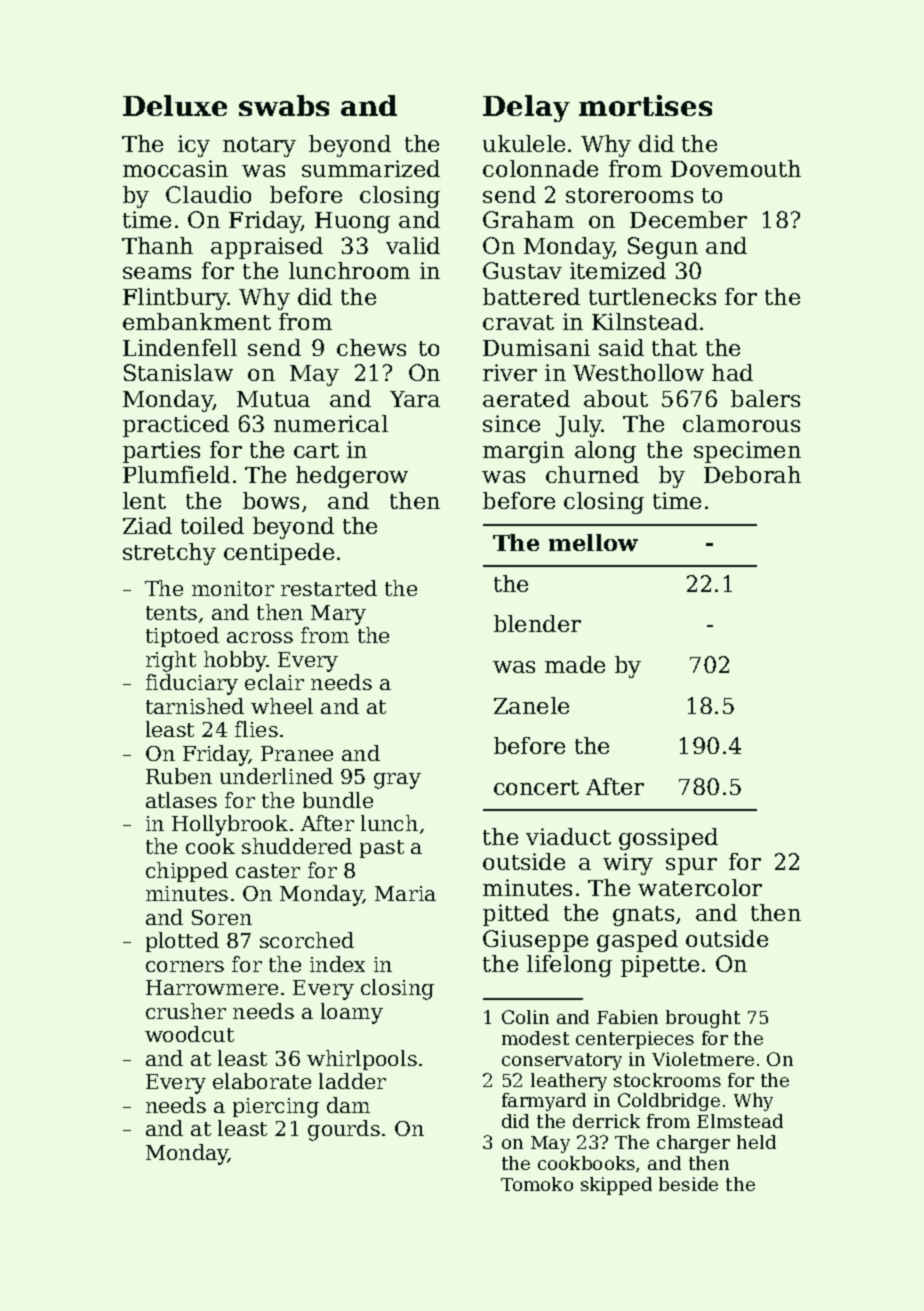 This screenshot has height=1311, width=924. Describe the element at coordinates (230, 825) in the screenshot. I see `Hollybrook` at that location.
